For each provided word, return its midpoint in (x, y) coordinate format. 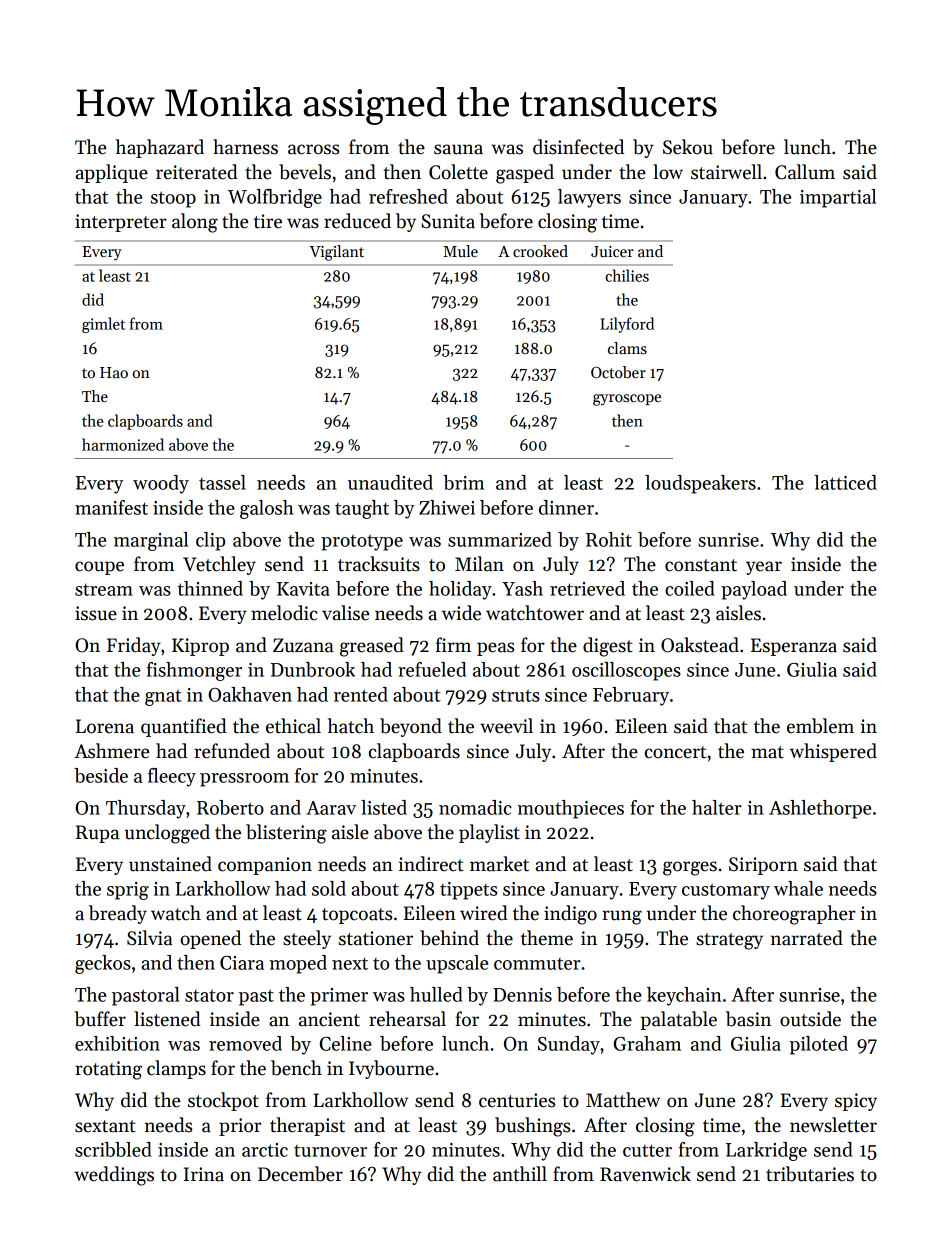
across (313, 149)
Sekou (688, 147)
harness (245, 147)
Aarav (331, 808)
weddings (114, 1176)
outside (810, 1019)
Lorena (105, 726)
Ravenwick (645, 1174)
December (300, 1174)
